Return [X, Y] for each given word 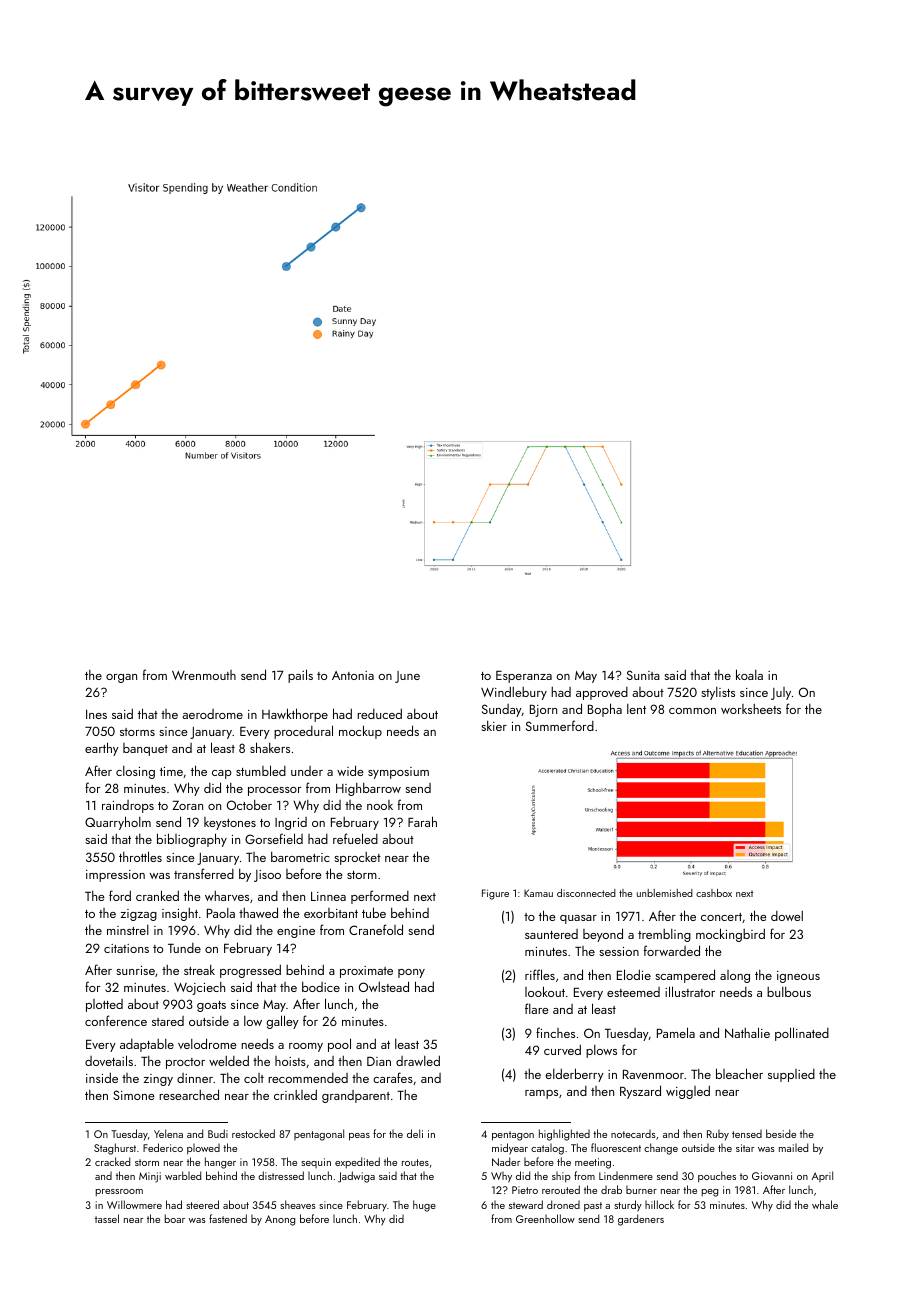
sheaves [298, 1204]
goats [211, 1006]
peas [359, 1137]
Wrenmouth [204, 675]
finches [555, 1032]
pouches [717, 1177]
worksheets [751, 709]
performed [380, 897]
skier [494, 726]
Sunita [643, 675]
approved [602, 693]
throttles [140, 856]
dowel [787, 916]
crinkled [295, 1094]
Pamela [676, 1032]
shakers [270, 747]
